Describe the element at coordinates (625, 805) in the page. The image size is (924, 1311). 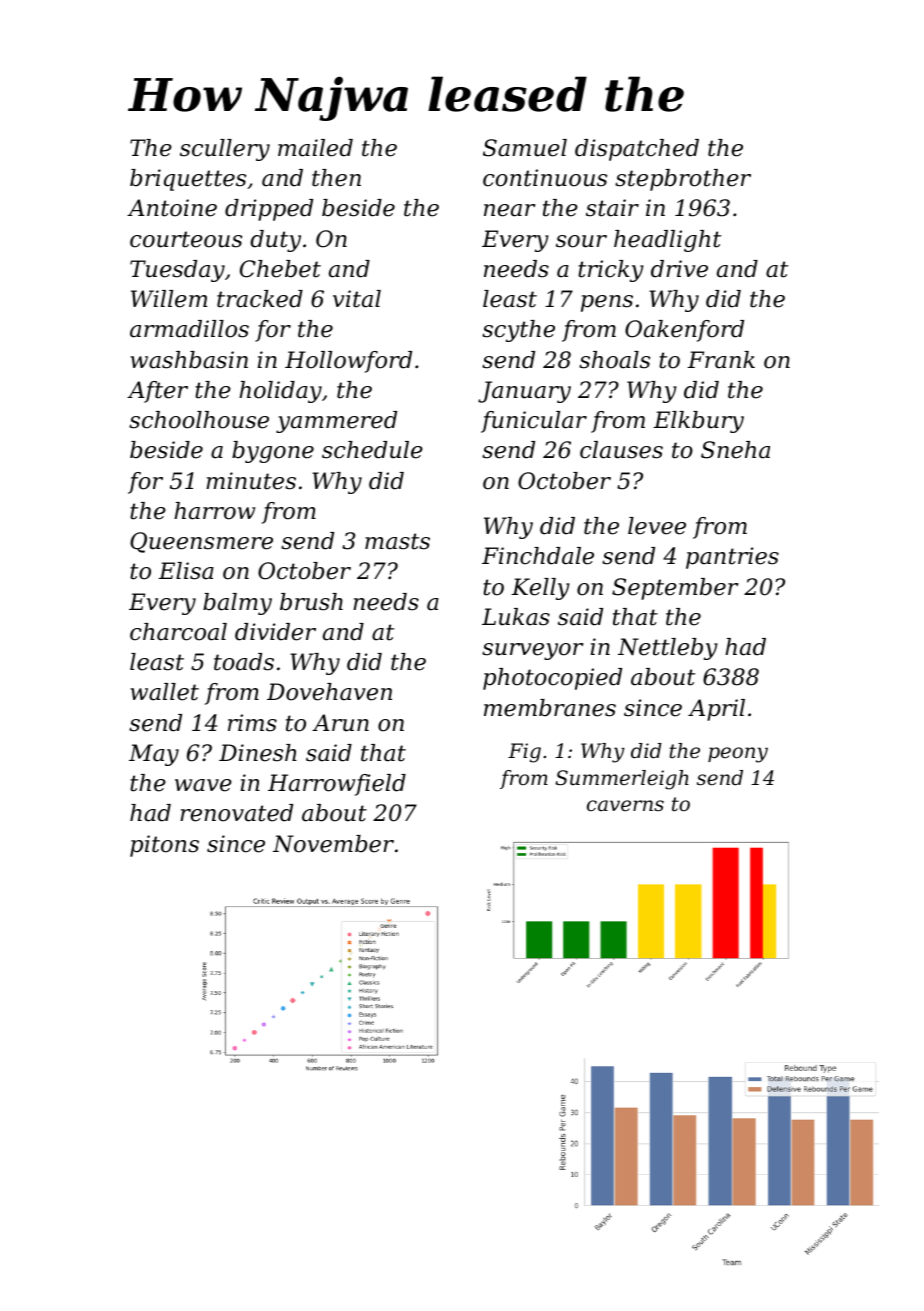
I see `caverns` at that location.
